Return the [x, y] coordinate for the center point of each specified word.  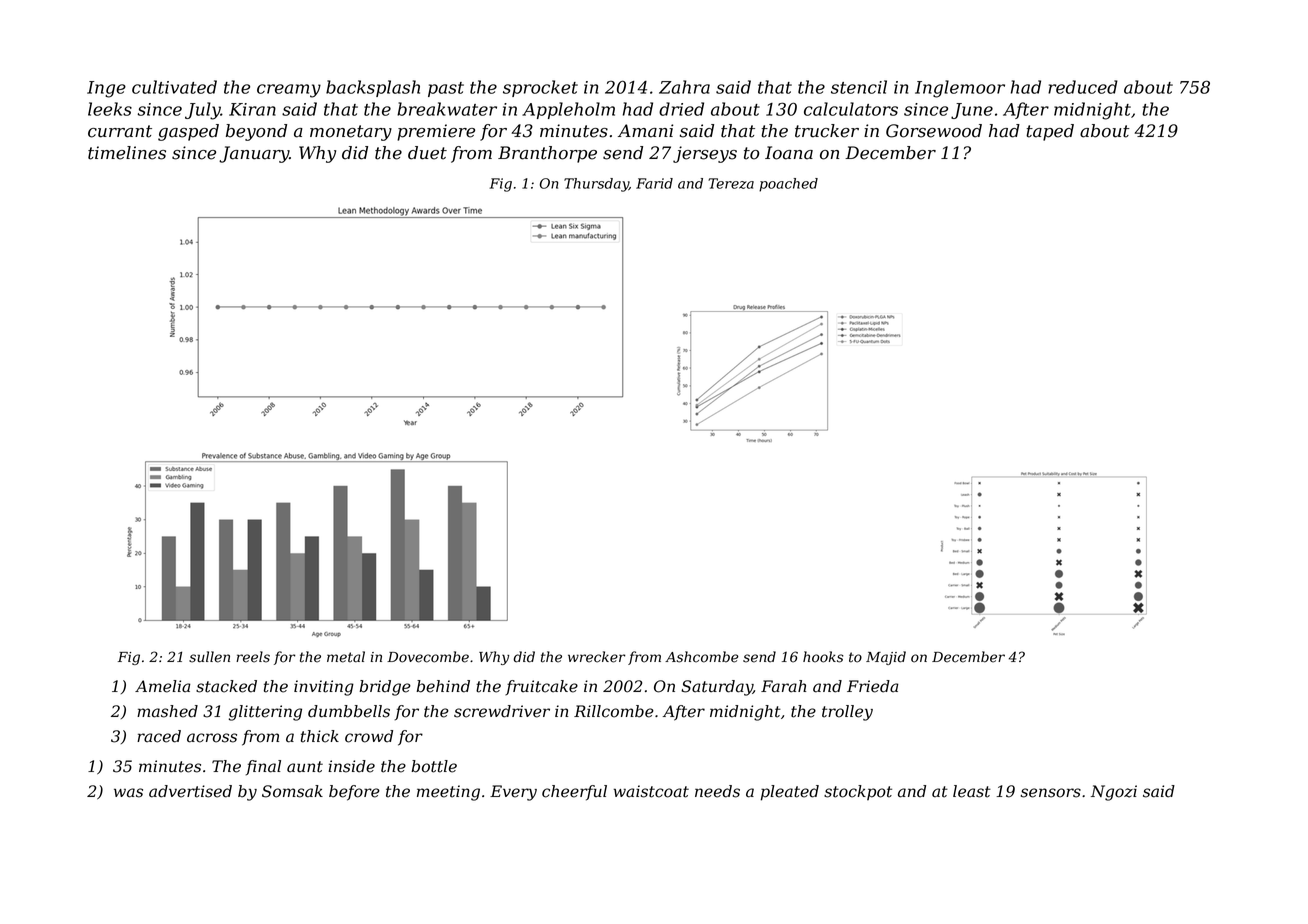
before [354, 793]
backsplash [373, 88]
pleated [790, 793]
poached [788, 185]
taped [1050, 132]
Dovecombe [428, 657]
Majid [886, 658]
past [446, 89]
